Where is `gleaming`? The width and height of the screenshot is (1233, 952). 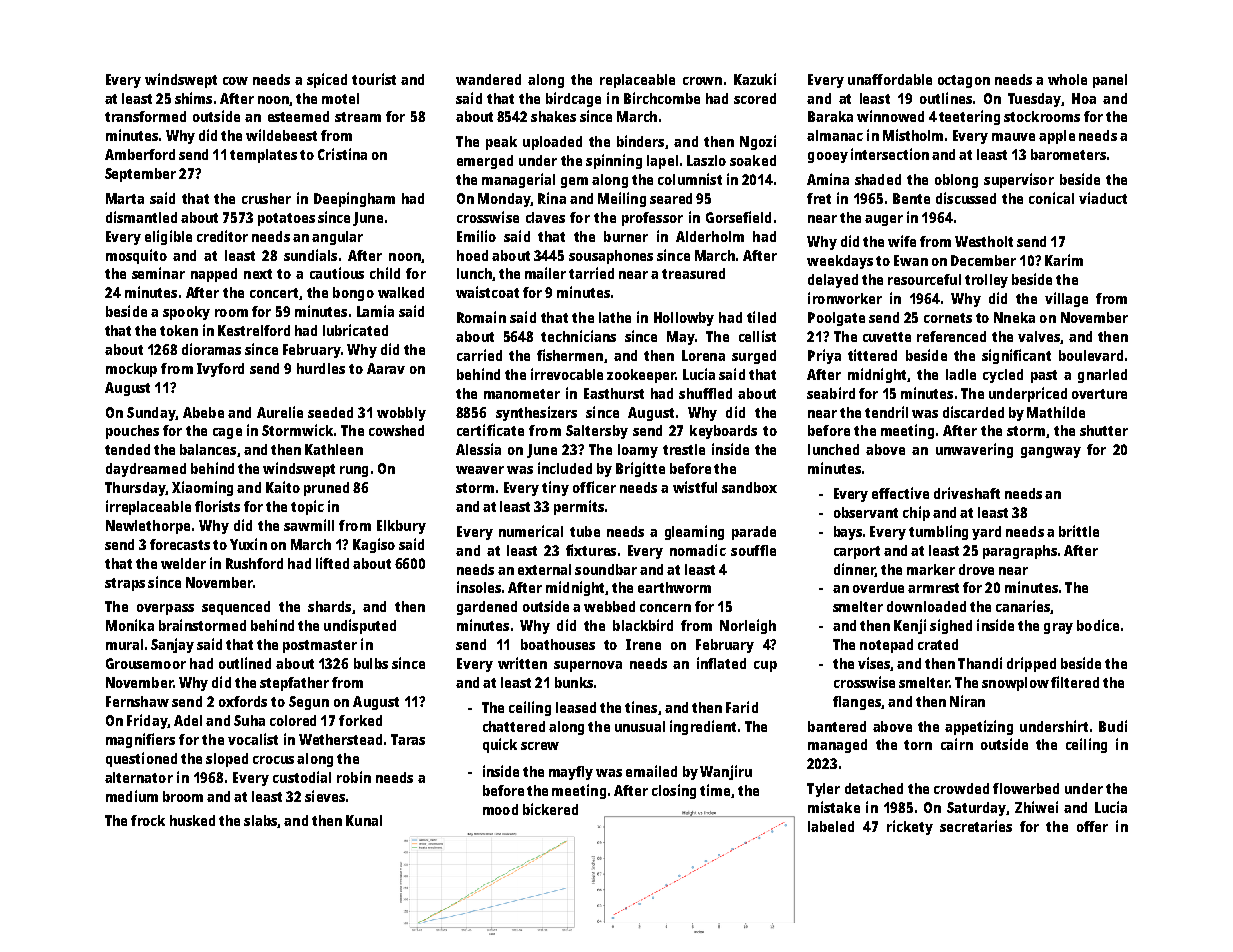
gleaming is located at coordinates (694, 532).
